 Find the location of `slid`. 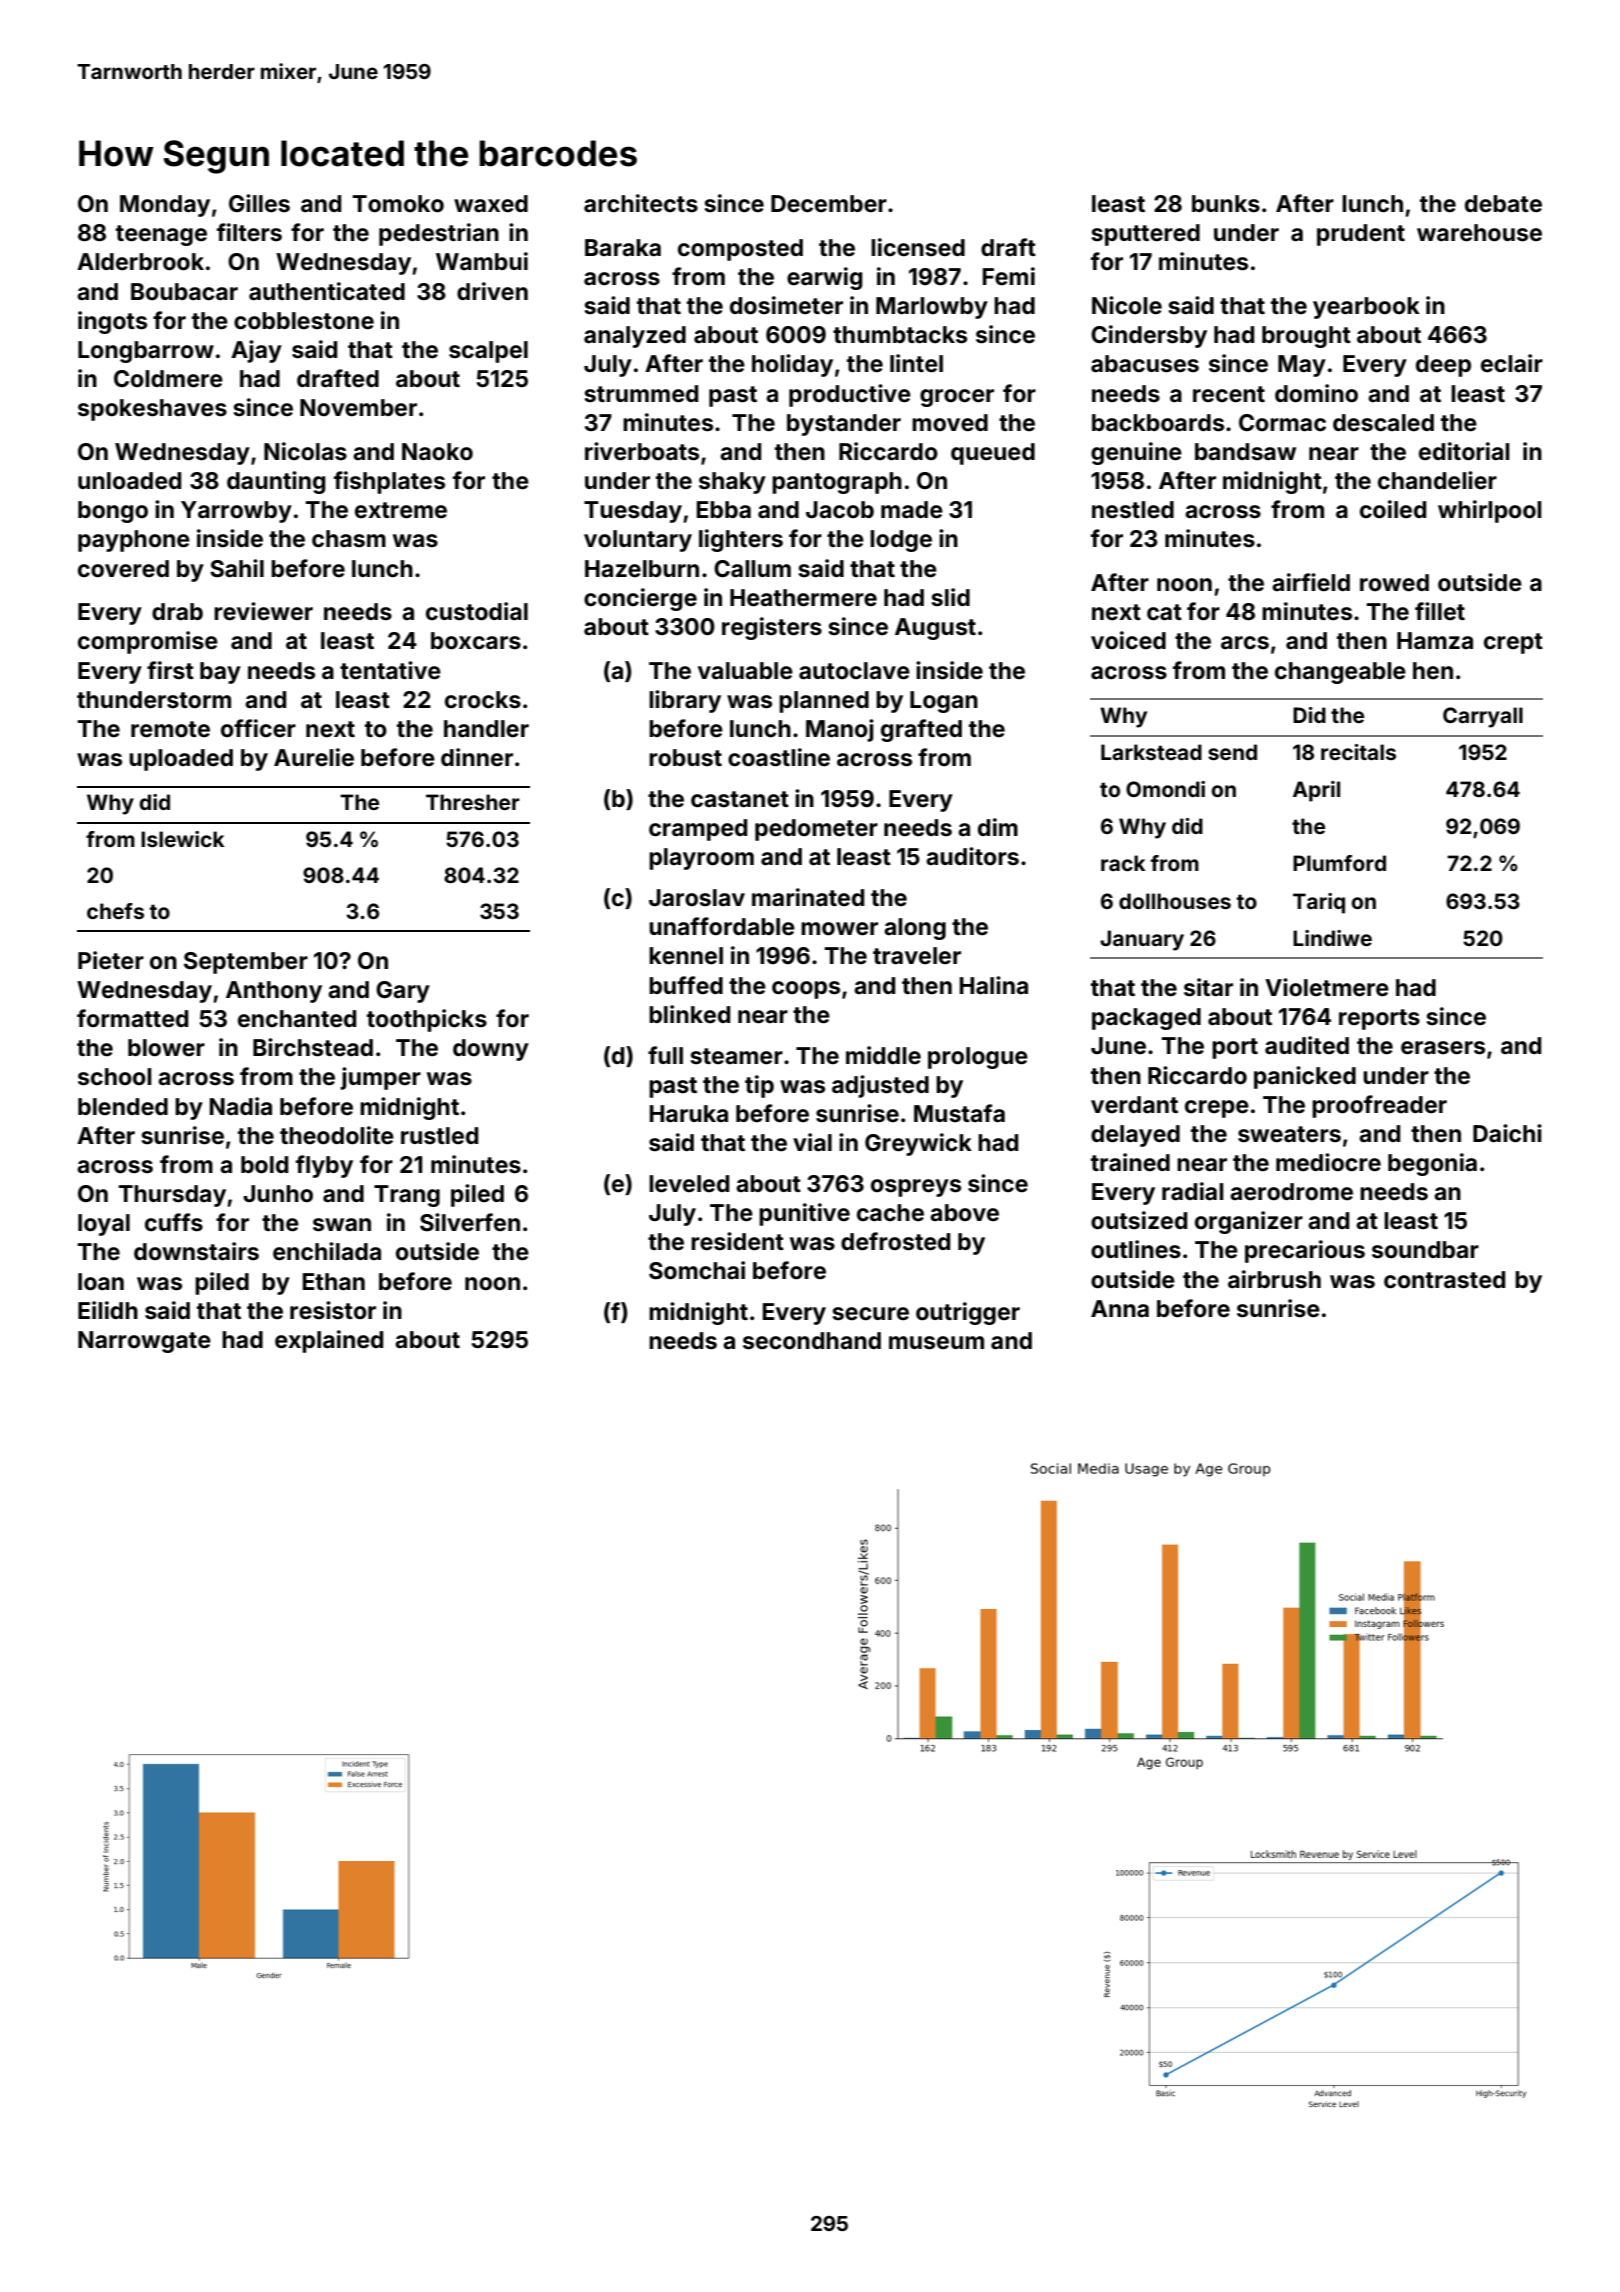

slid is located at coordinates (950, 597).
